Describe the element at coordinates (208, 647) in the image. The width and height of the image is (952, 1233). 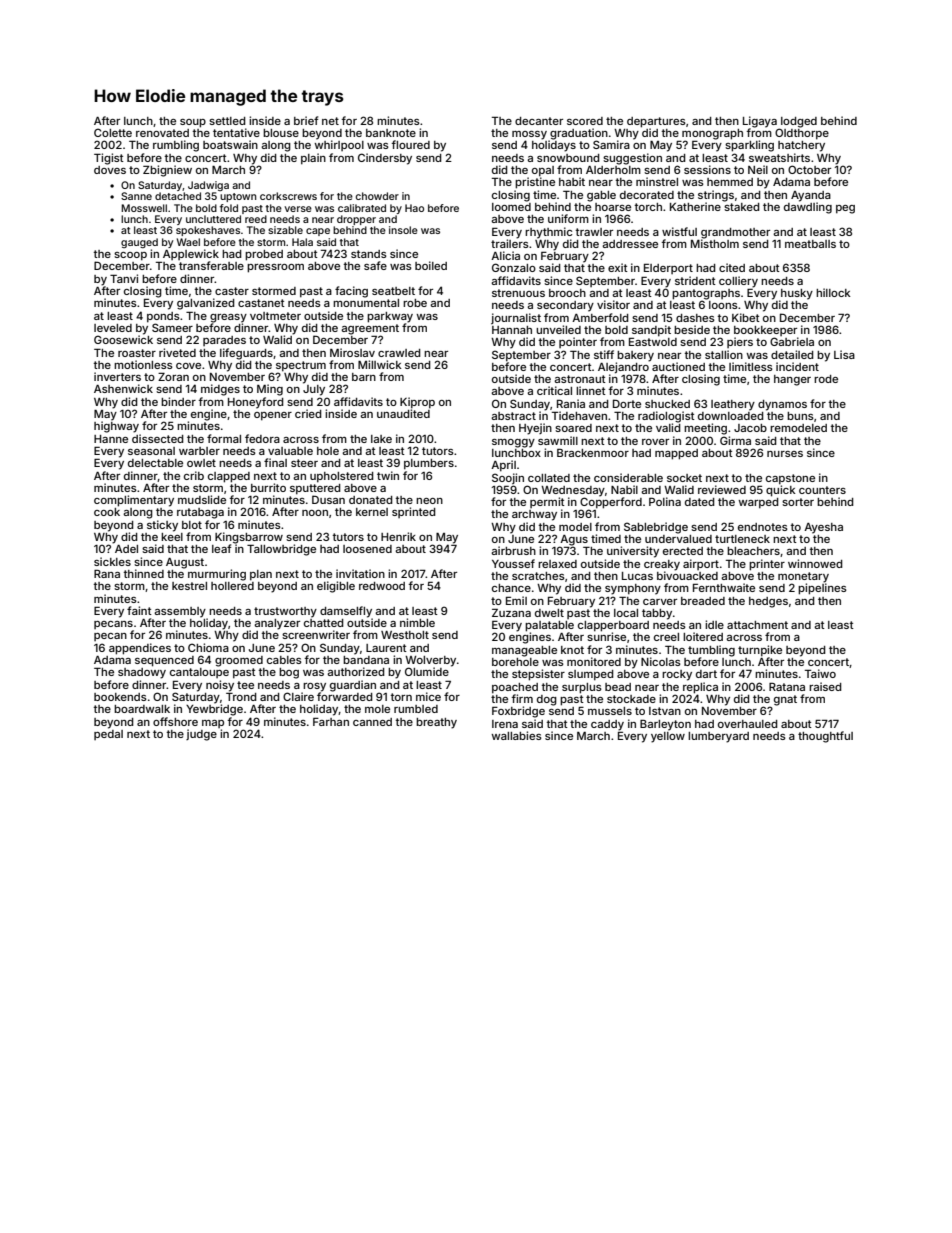
I see `Chioma` at that location.
